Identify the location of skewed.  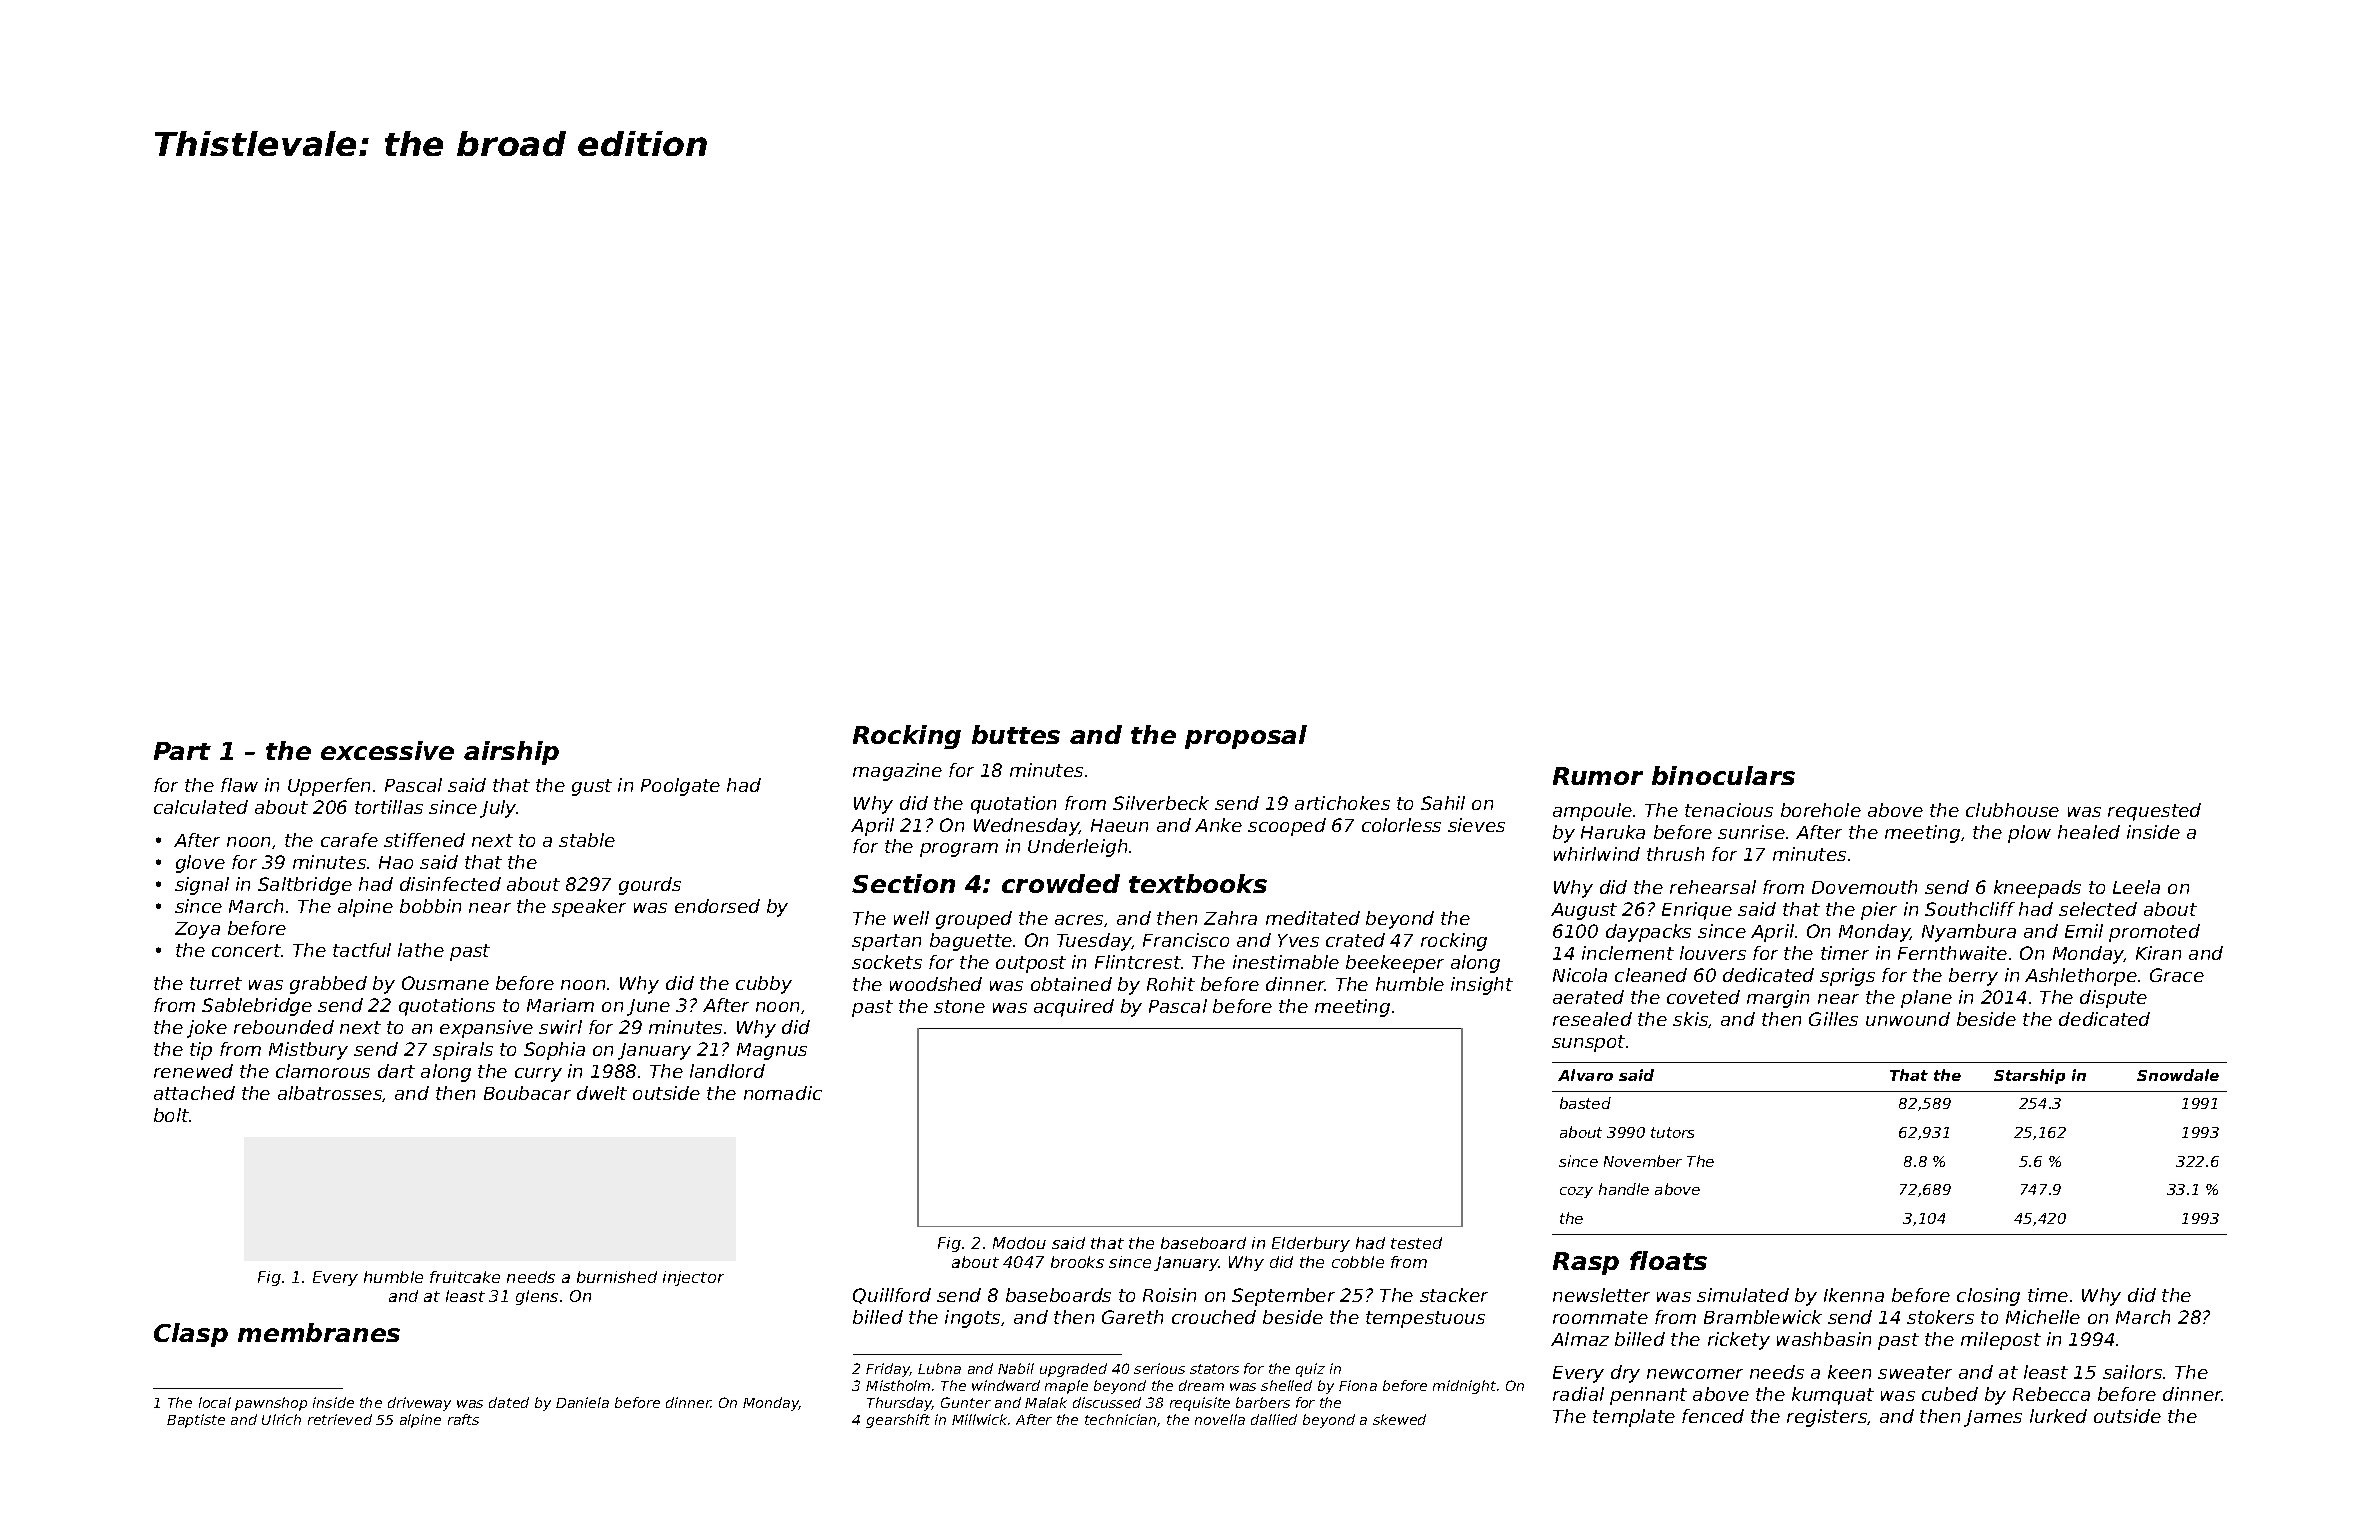
(1399, 1419).
